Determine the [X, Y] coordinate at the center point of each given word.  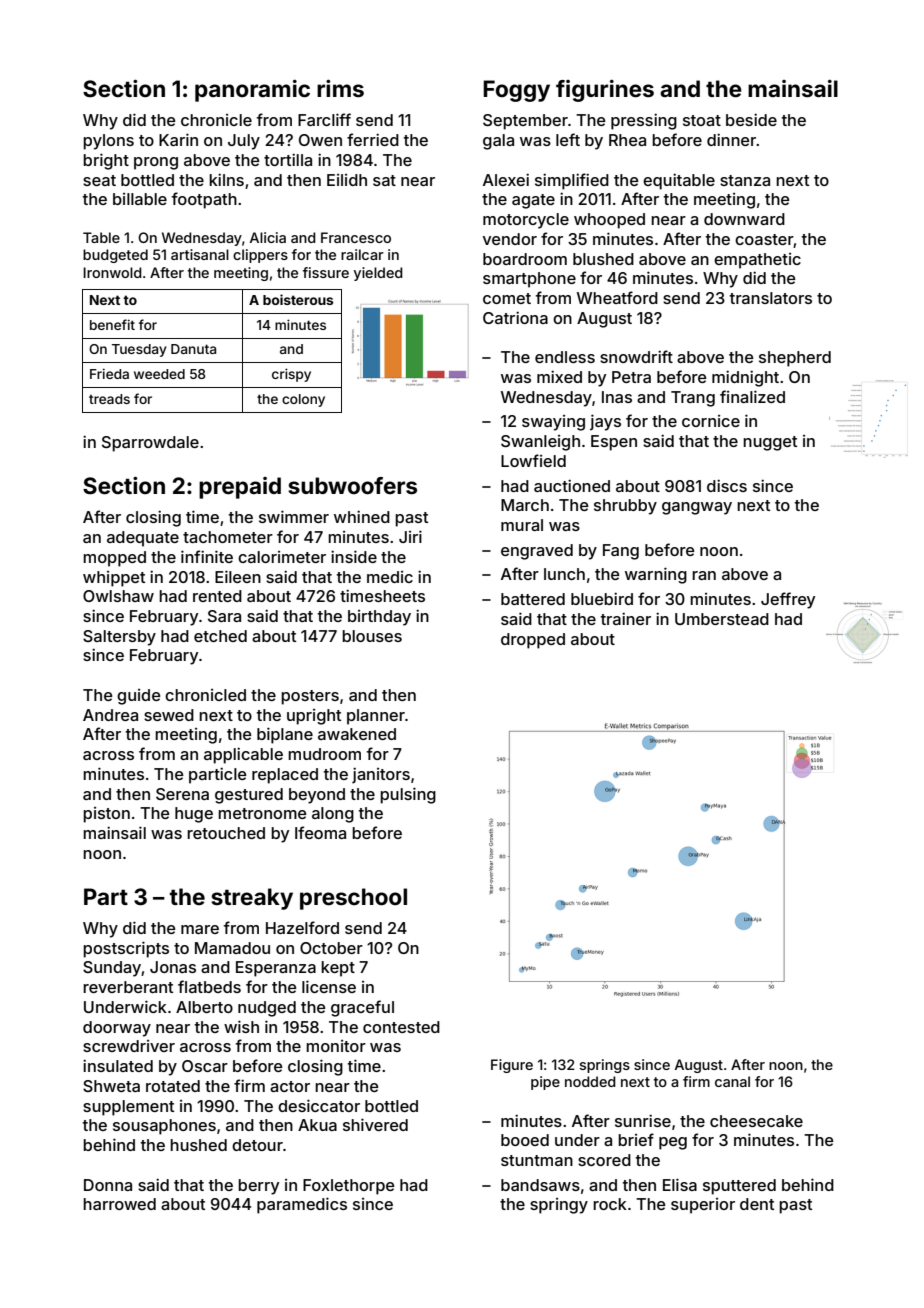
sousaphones [164, 1127]
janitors [381, 775]
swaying [553, 423]
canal [732, 1081]
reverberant [128, 987]
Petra [631, 377]
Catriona [515, 317]
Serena [182, 794]
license [329, 986]
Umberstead [722, 619]
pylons [108, 142]
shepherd [795, 359]
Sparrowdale [150, 444]
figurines [605, 91]
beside [751, 119]
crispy [291, 375]
